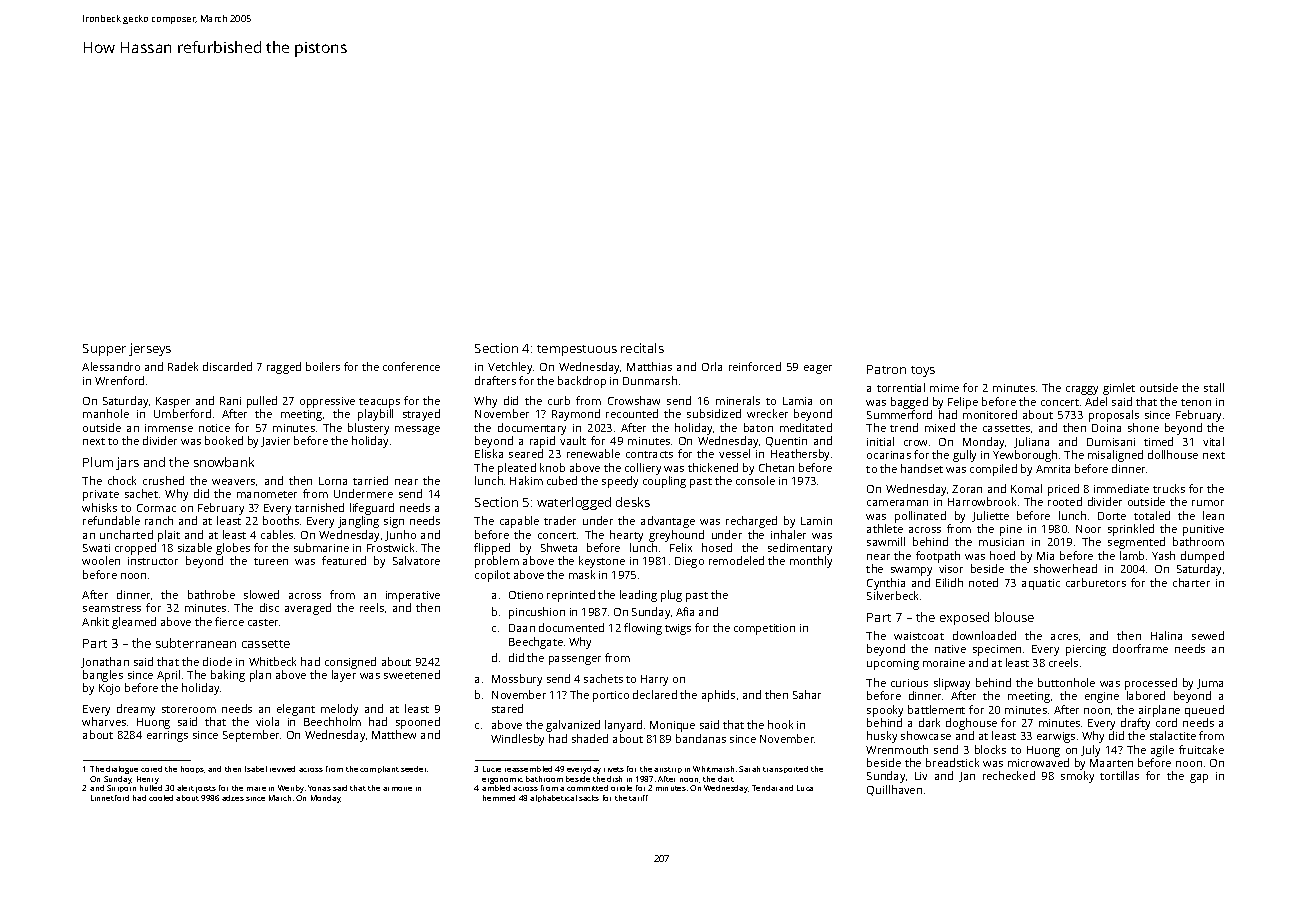 This screenshot has height=924, width=1308. Describe the element at coordinates (418, 723) in the screenshot. I see `spooned` at that location.
